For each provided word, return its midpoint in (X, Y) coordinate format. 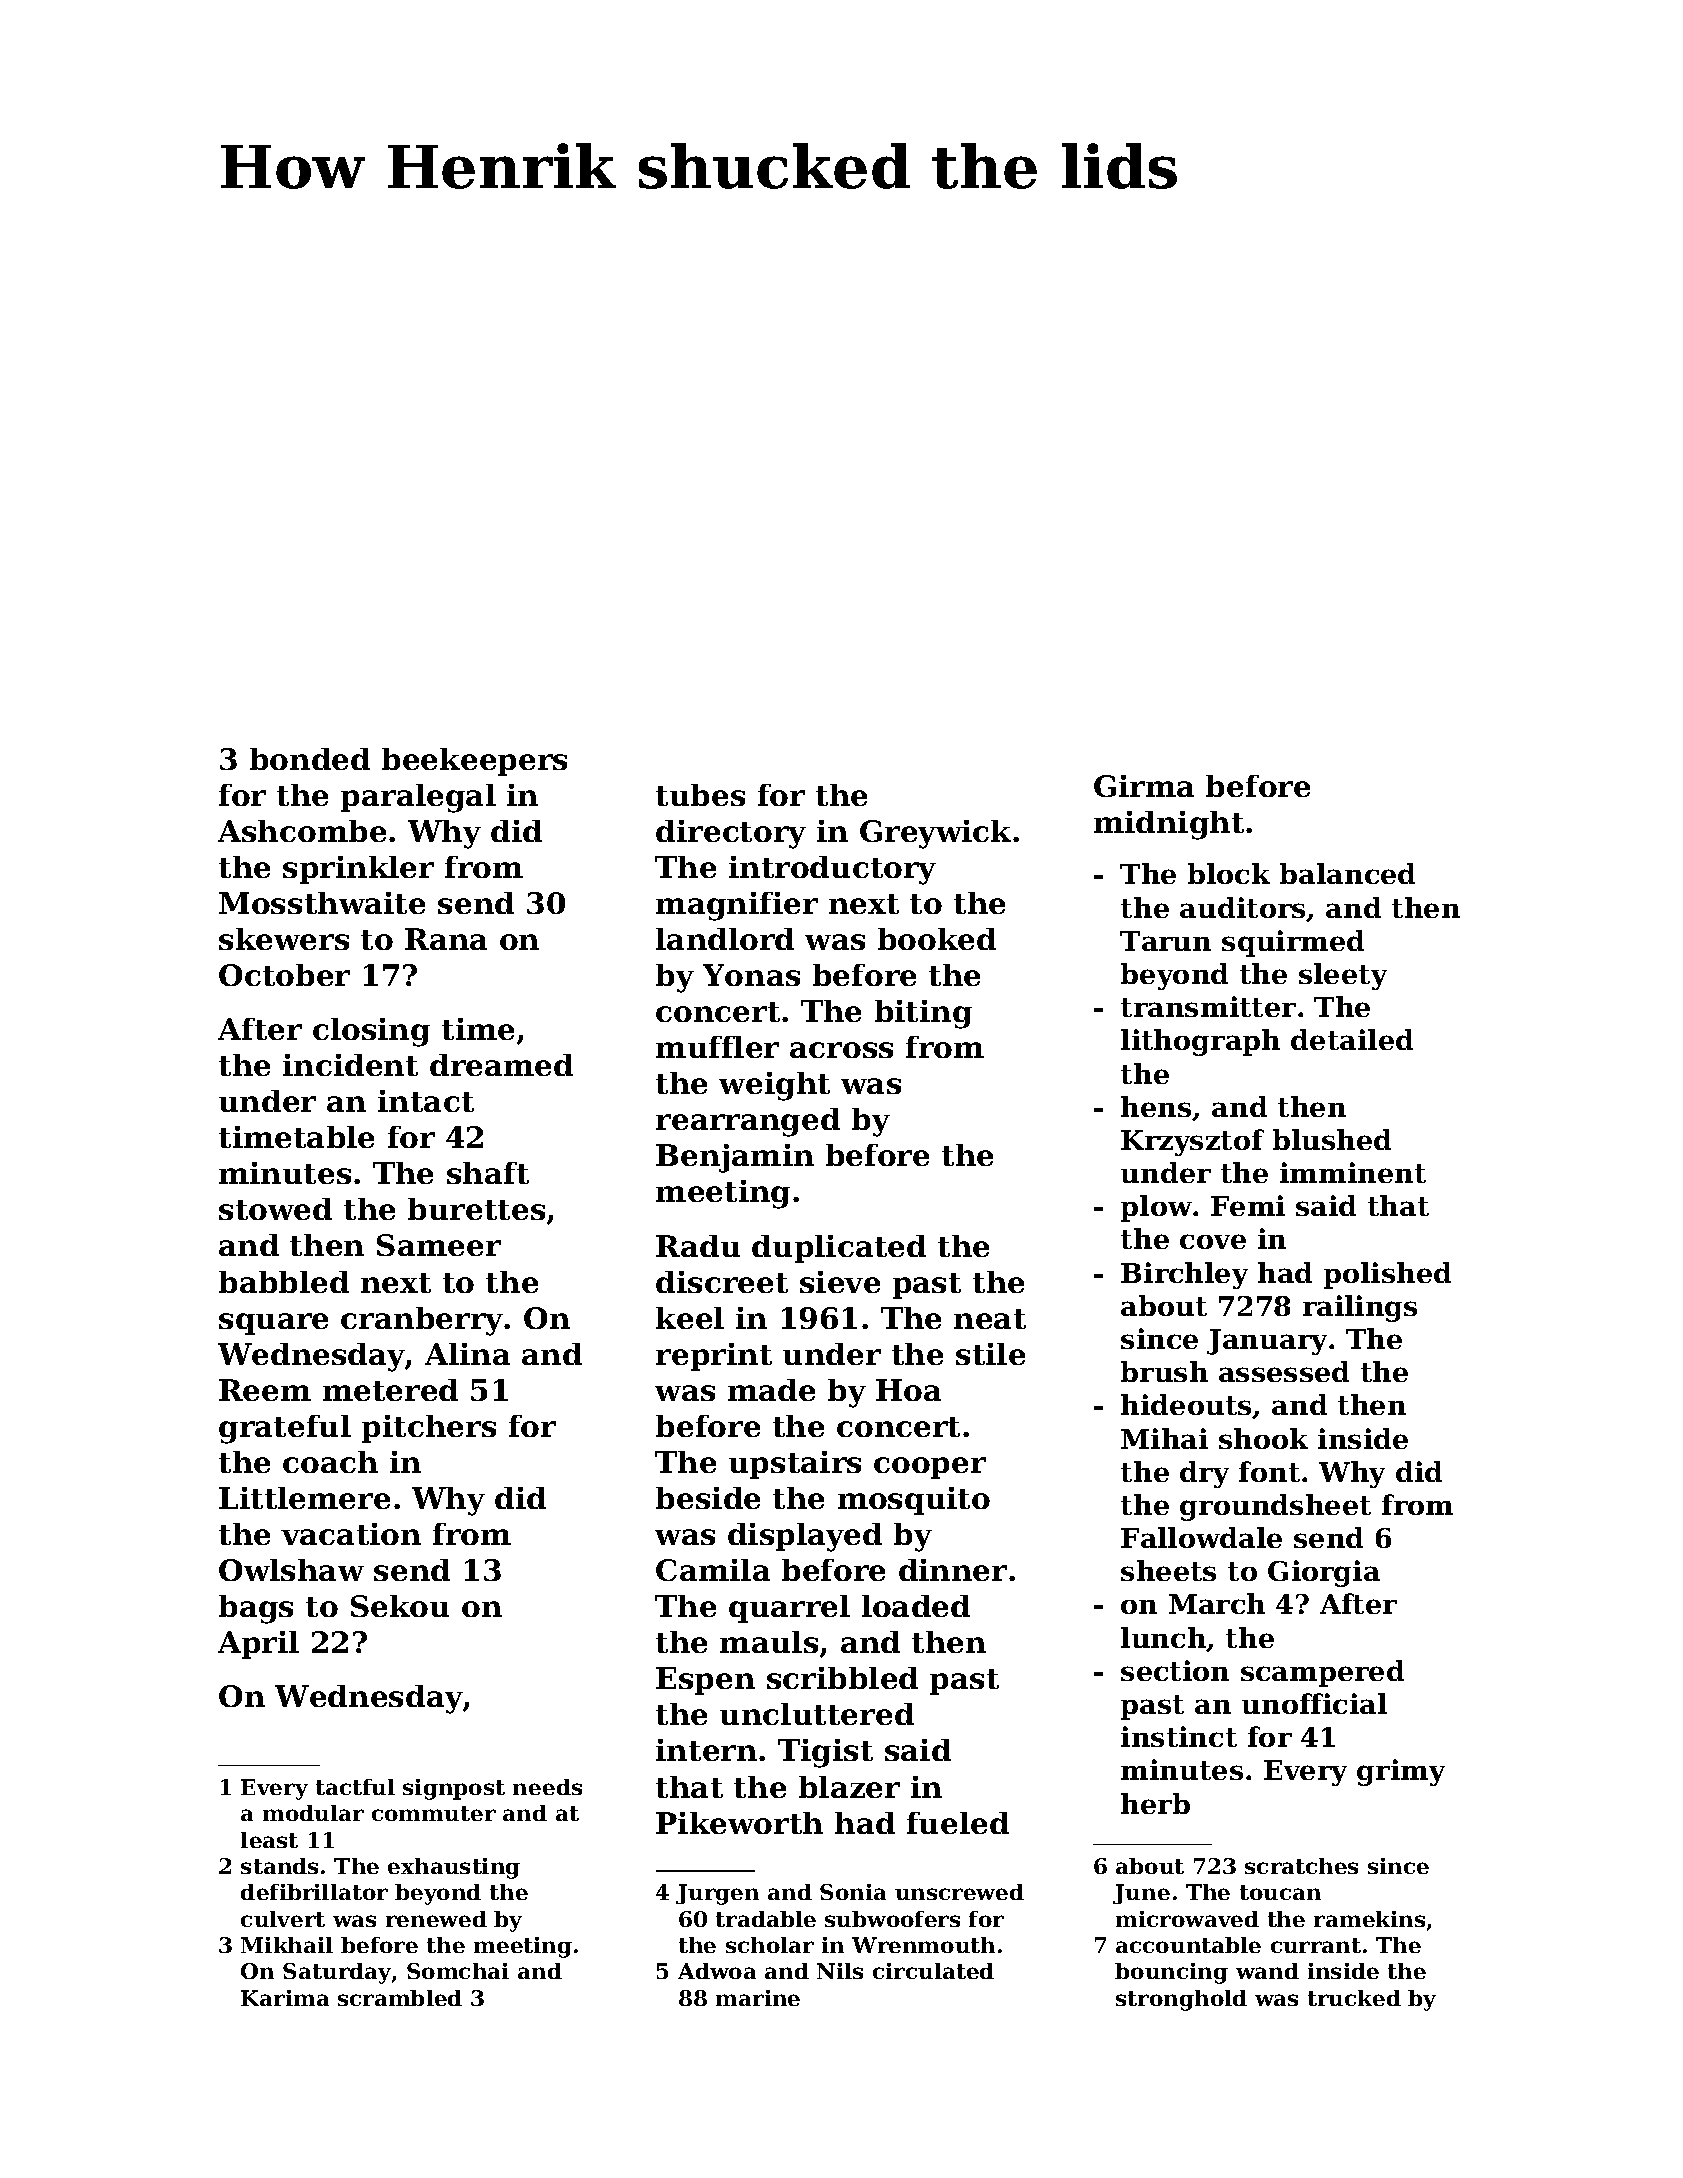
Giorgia (1324, 1573)
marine (758, 1998)
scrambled (400, 1998)
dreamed (501, 1065)
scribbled (842, 1678)
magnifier (737, 906)
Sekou (400, 1606)
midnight (1169, 825)
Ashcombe (302, 831)
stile (990, 1354)
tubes (700, 795)
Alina (467, 1354)
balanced (1347, 873)
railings (1360, 1308)
